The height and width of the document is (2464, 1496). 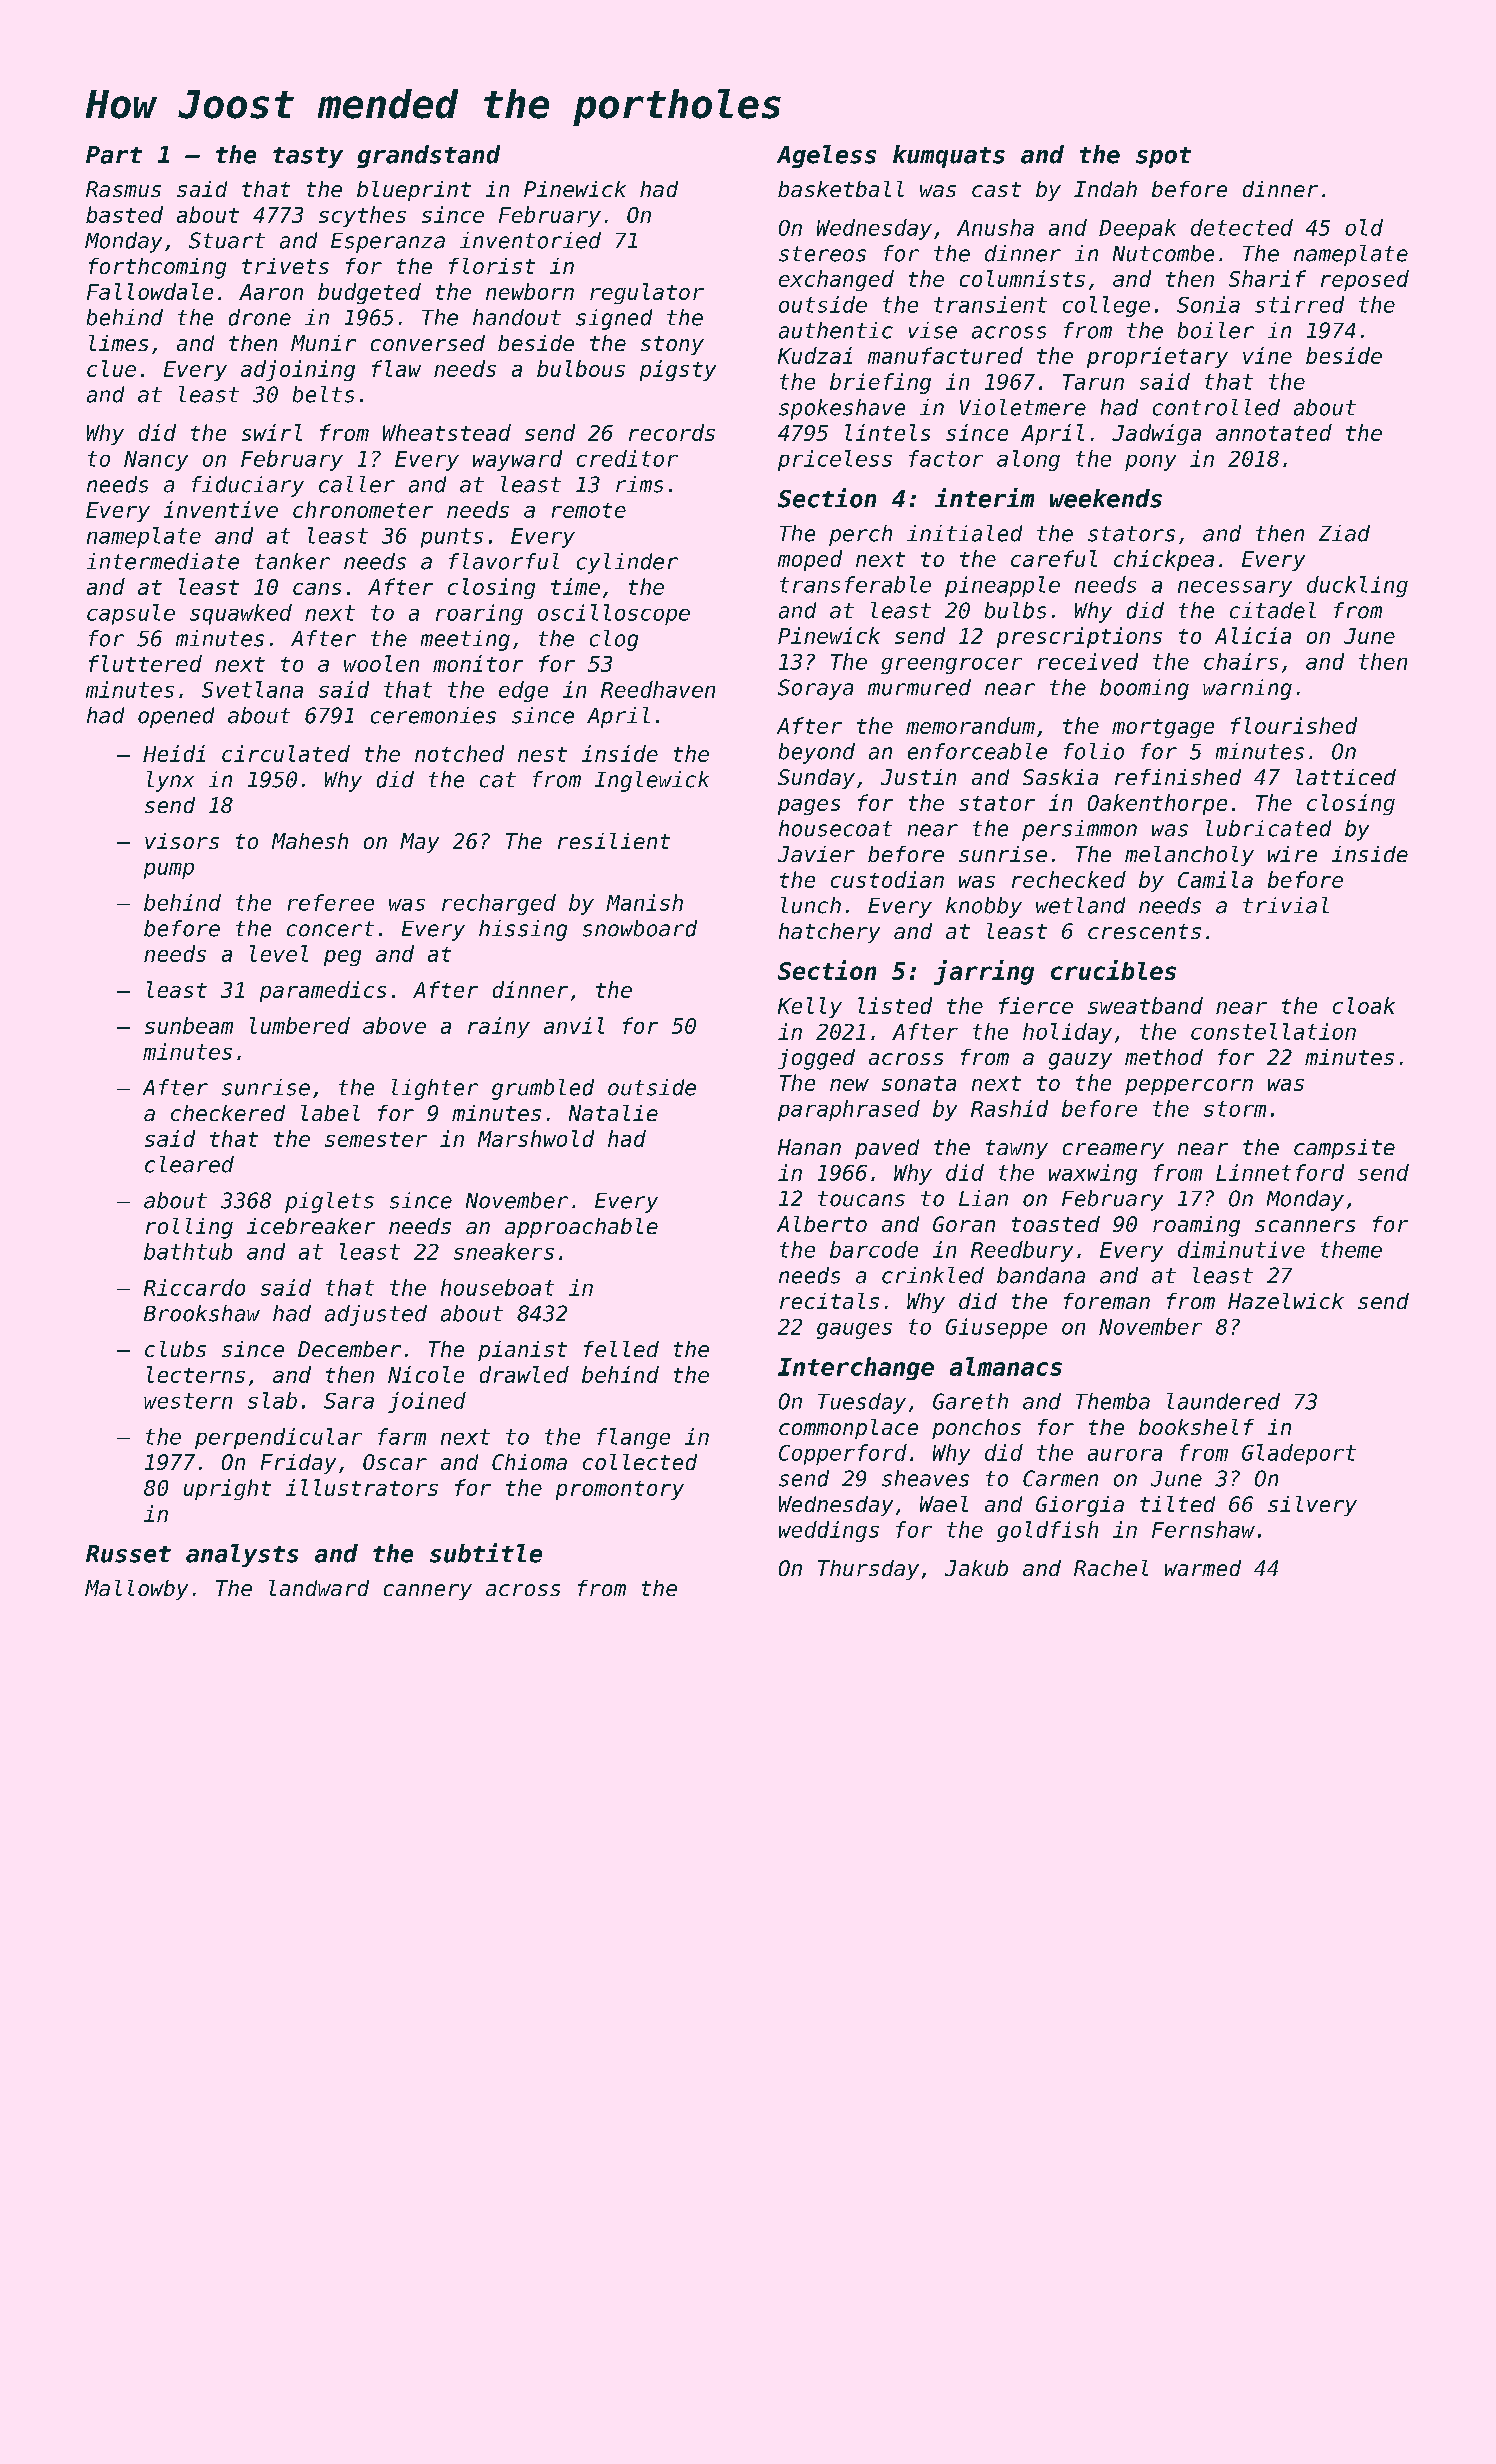 What do you see at coordinates (1286, 905) in the document?
I see `trivial` at bounding box center [1286, 905].
